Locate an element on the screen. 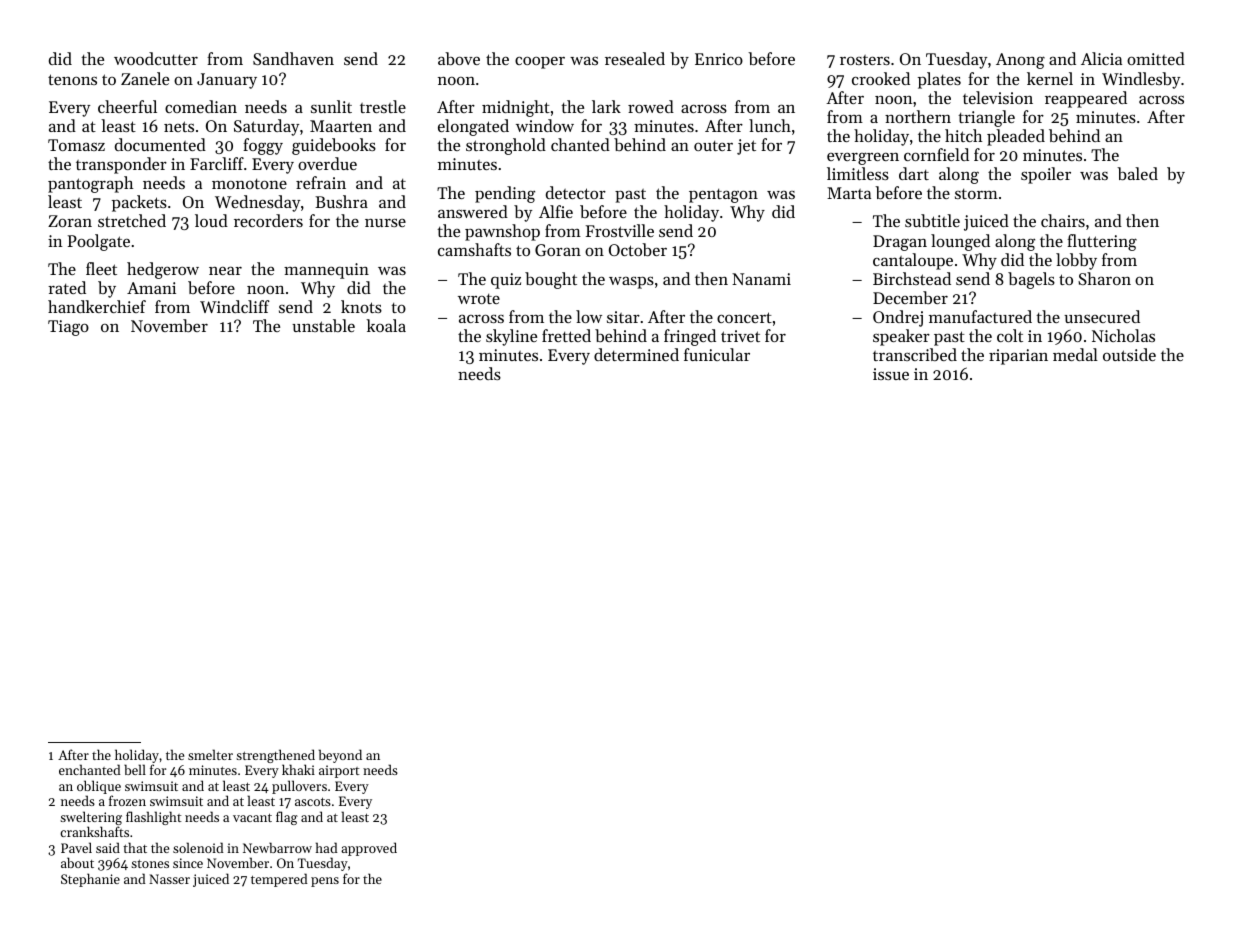 Image resolution: width=1233 pixels, height=952 pixels. determined is located at coordinates (636, 354).
